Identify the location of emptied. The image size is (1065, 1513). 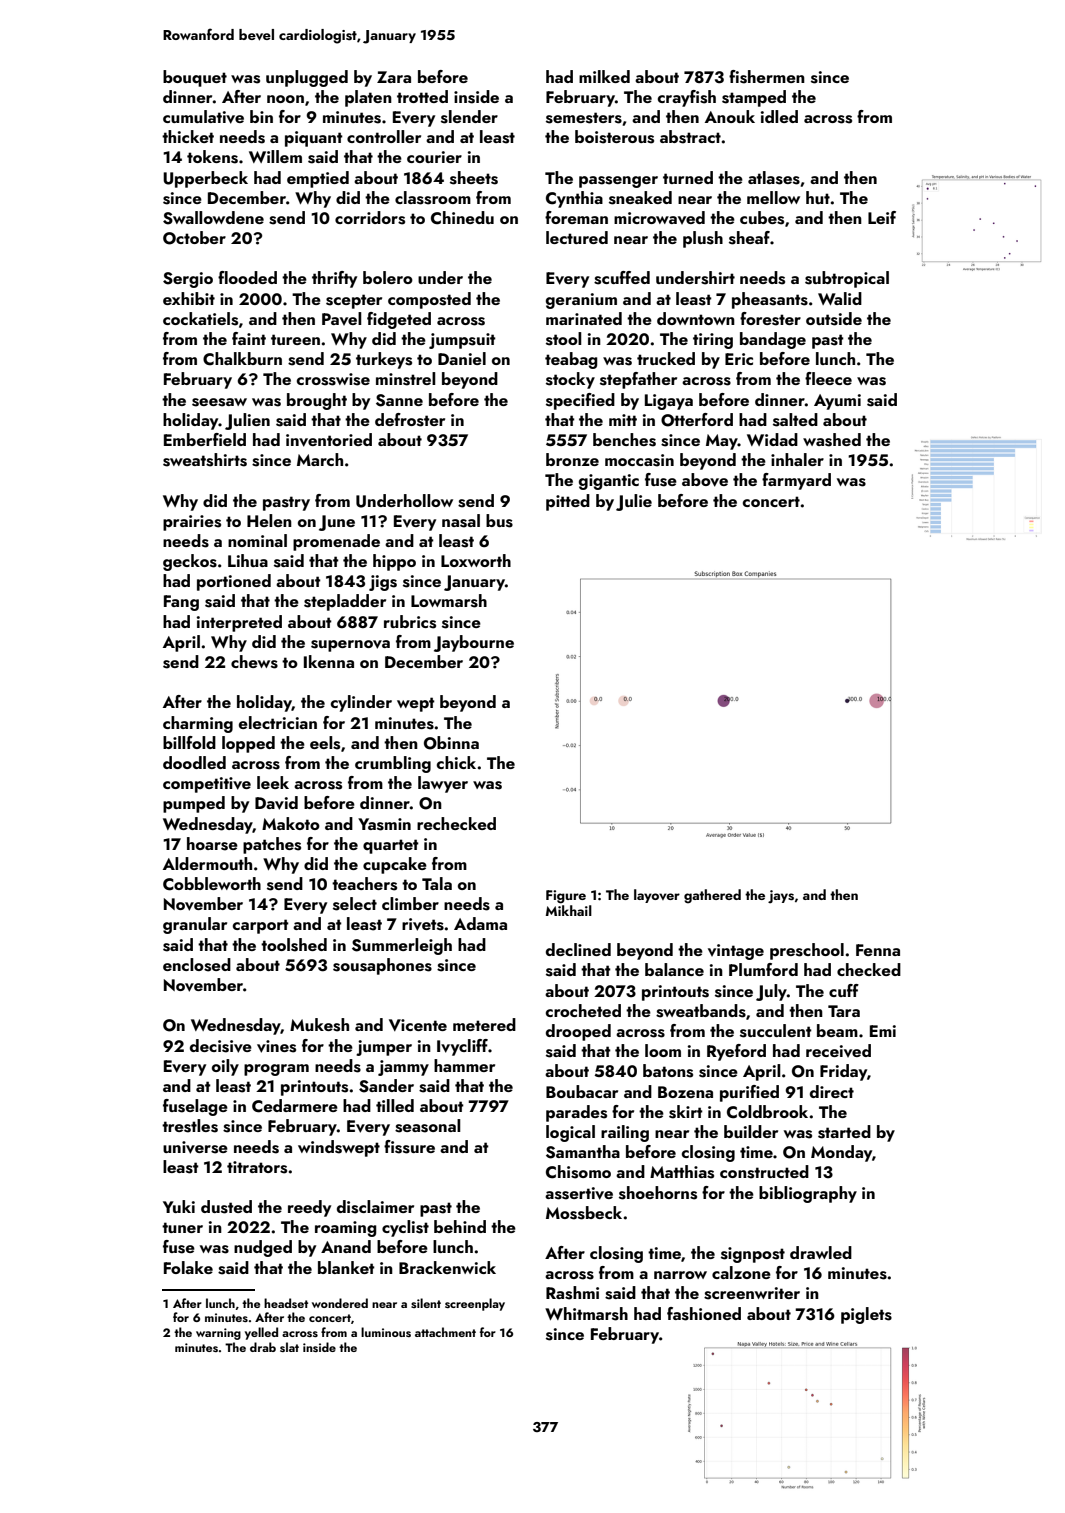
(318, 179).
